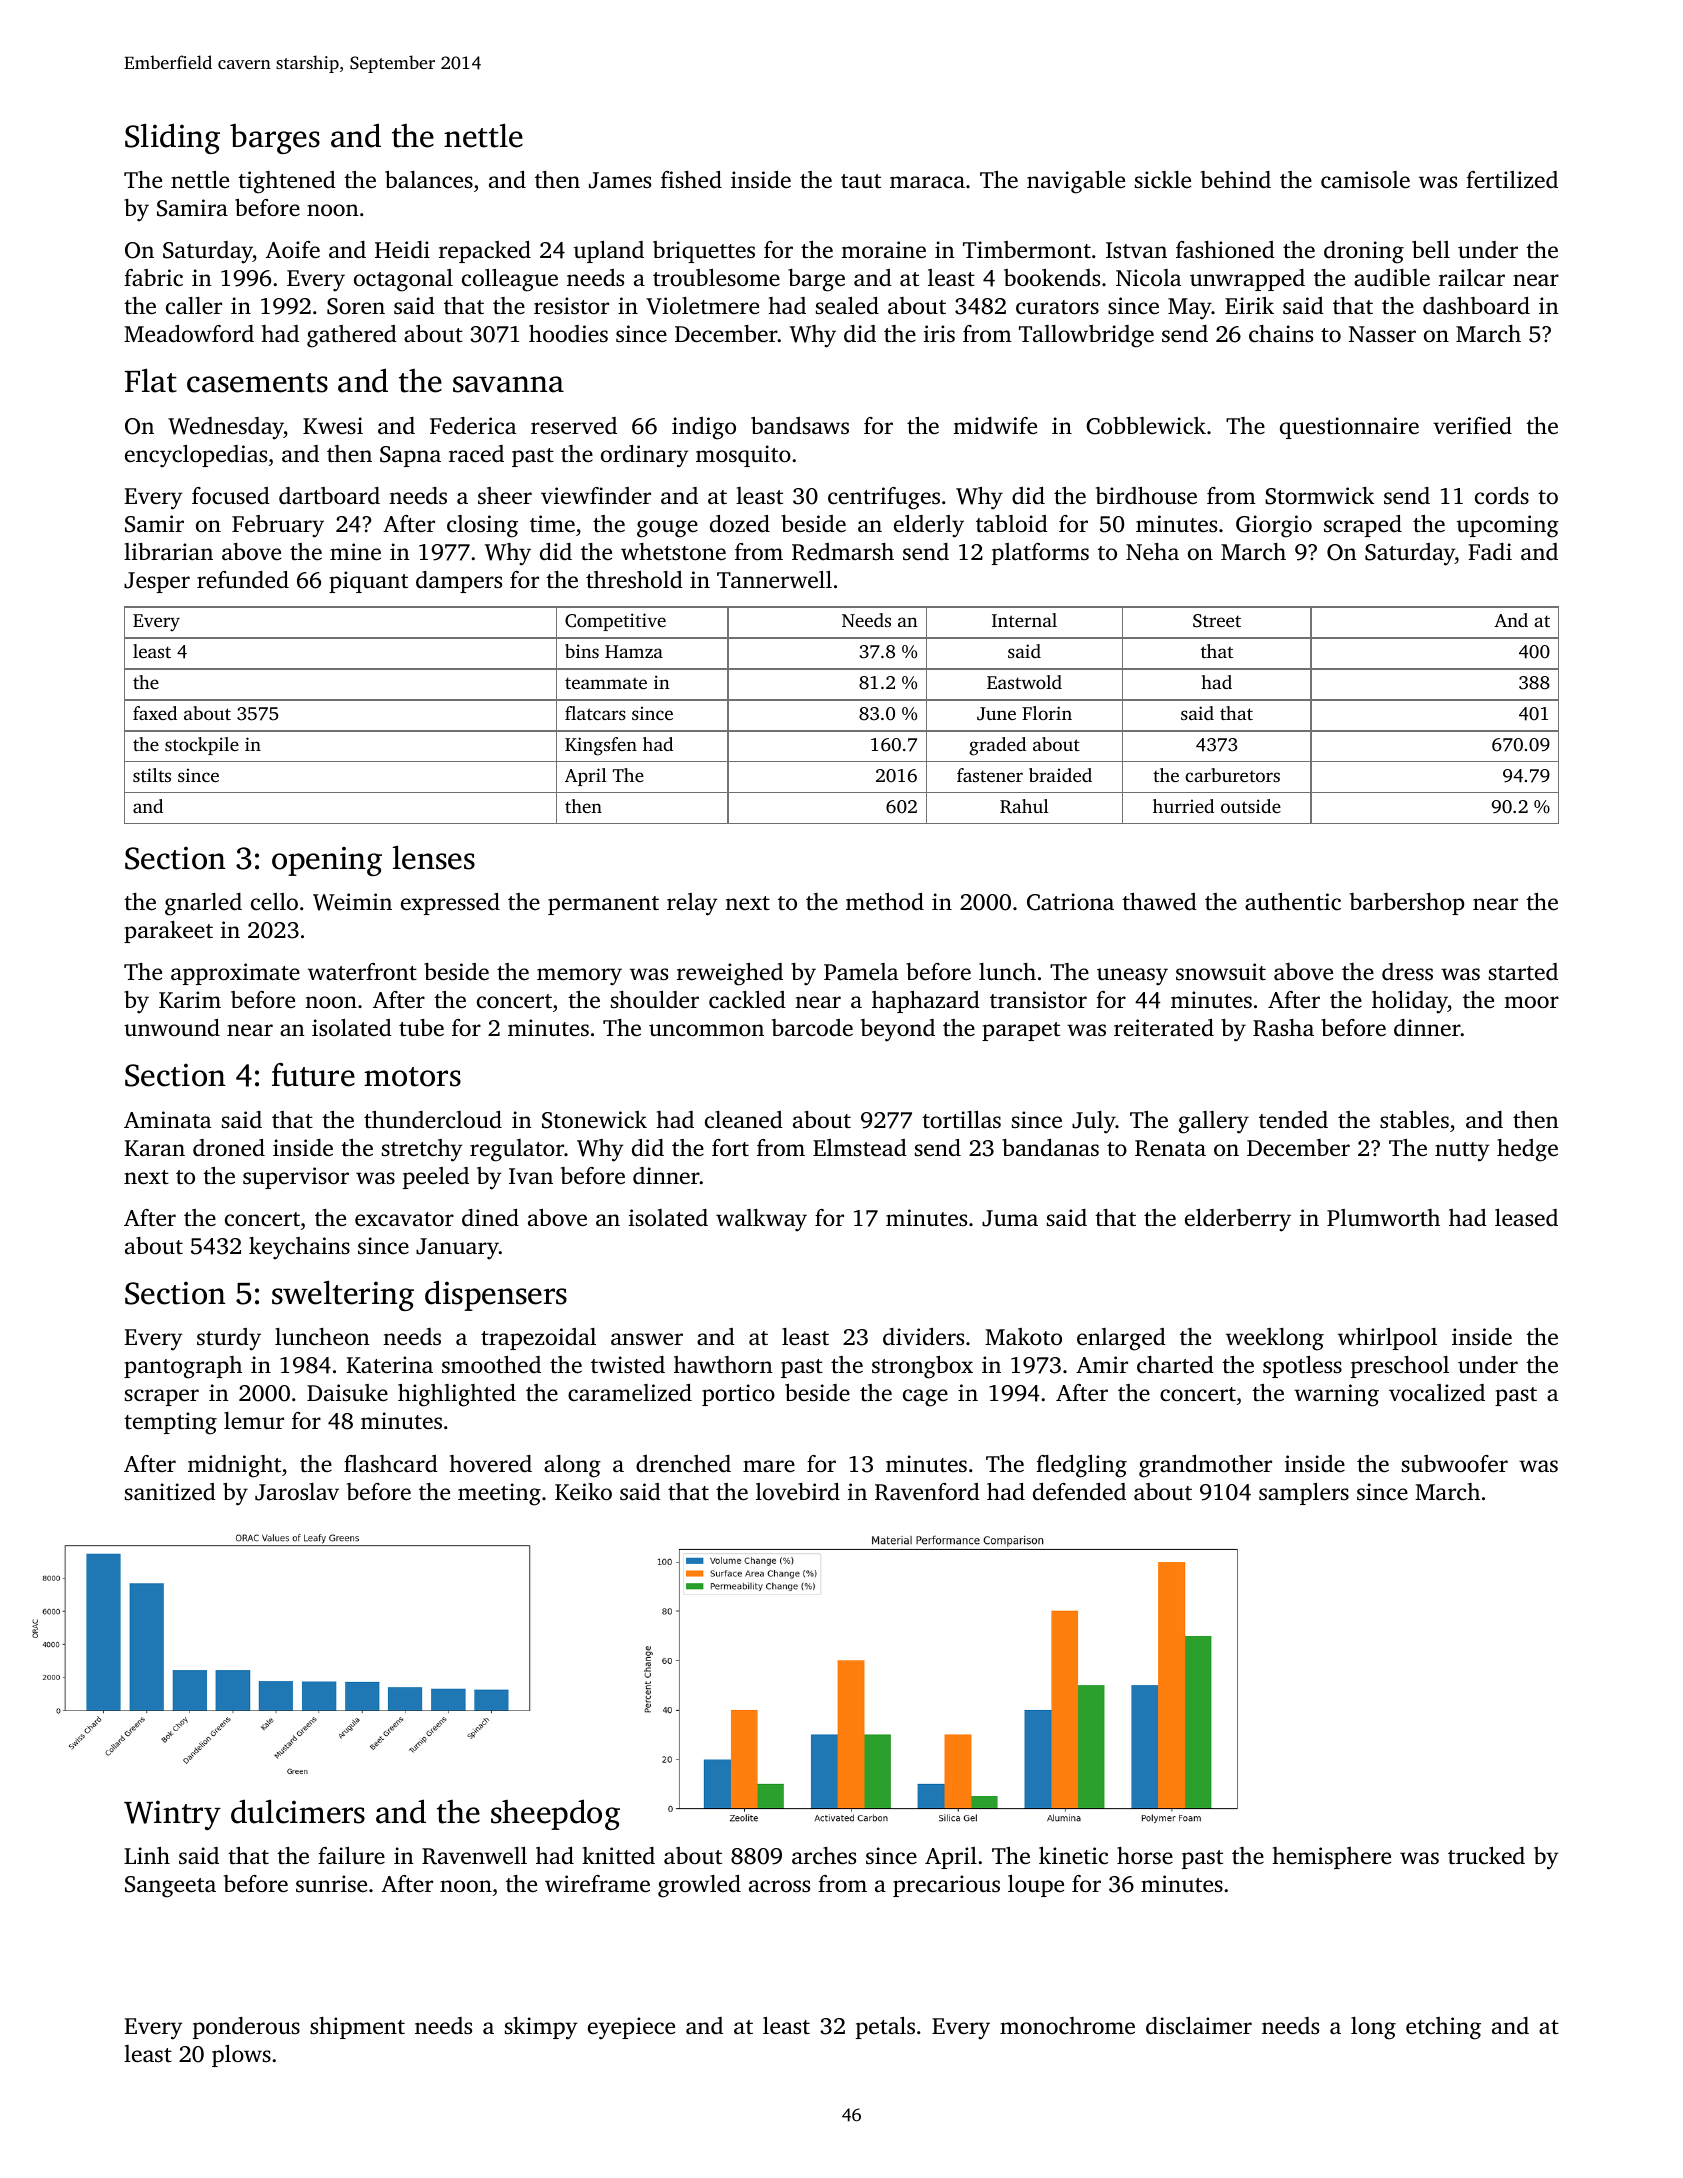 The height and width of the page is (2178, 1683). I want to click on answer, so click(647, 1339).
